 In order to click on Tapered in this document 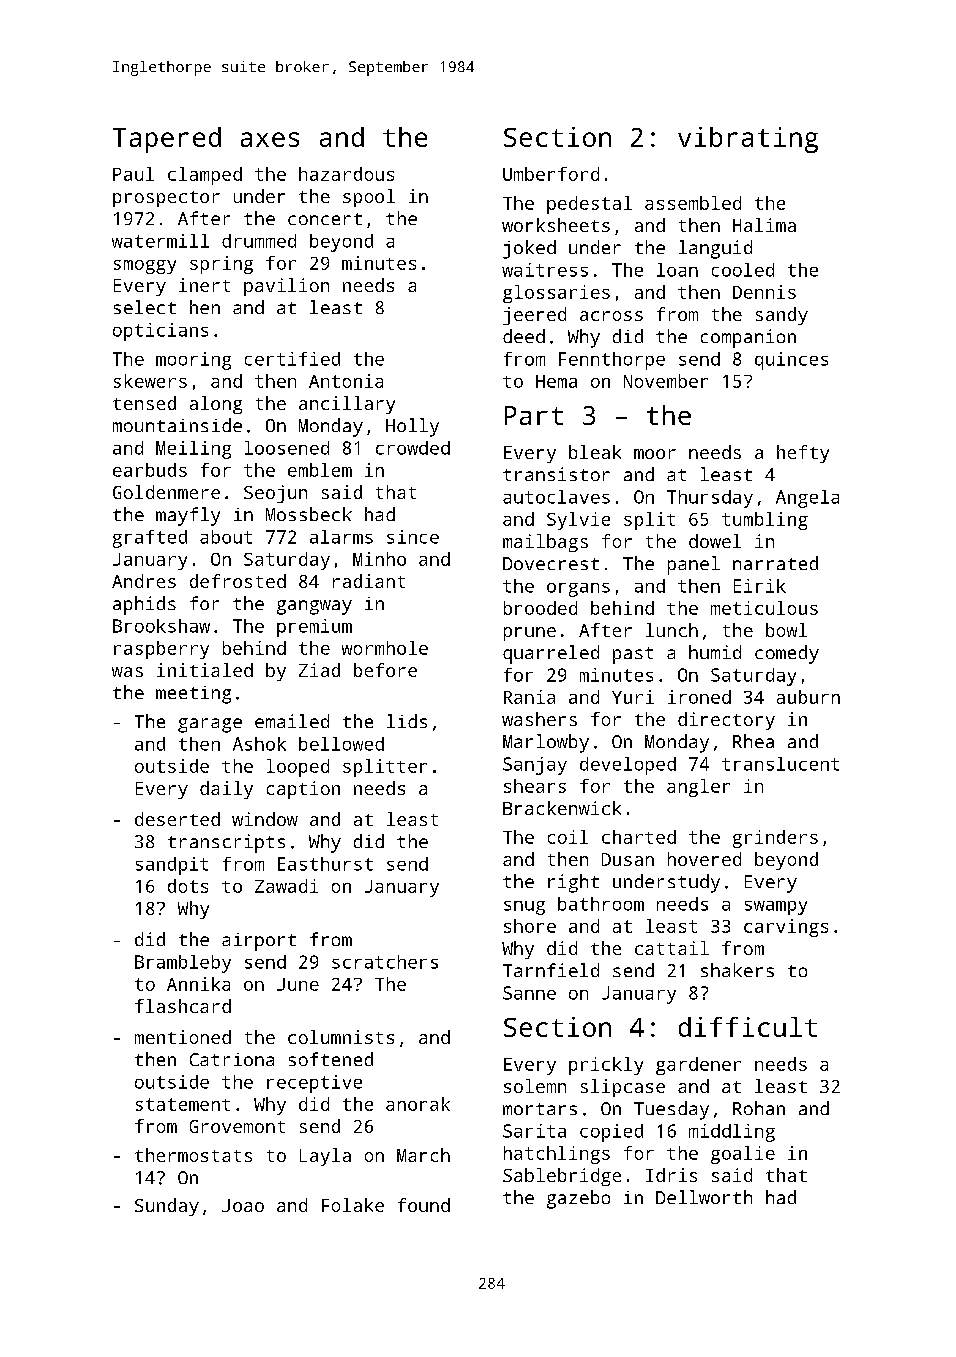, I will do `click(167, 140)`.
